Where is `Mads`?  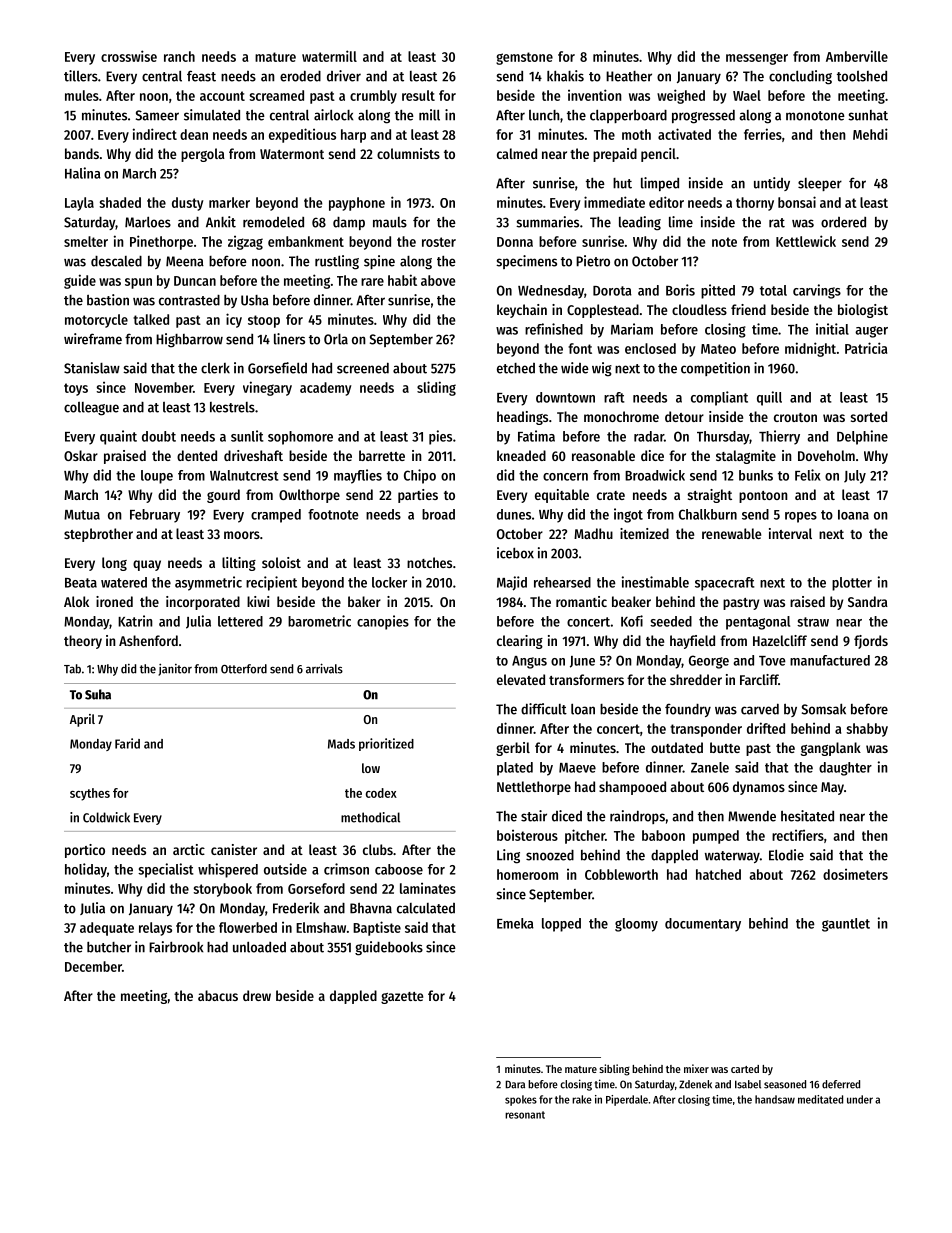 Mads is located at coordinates (341, 744).
